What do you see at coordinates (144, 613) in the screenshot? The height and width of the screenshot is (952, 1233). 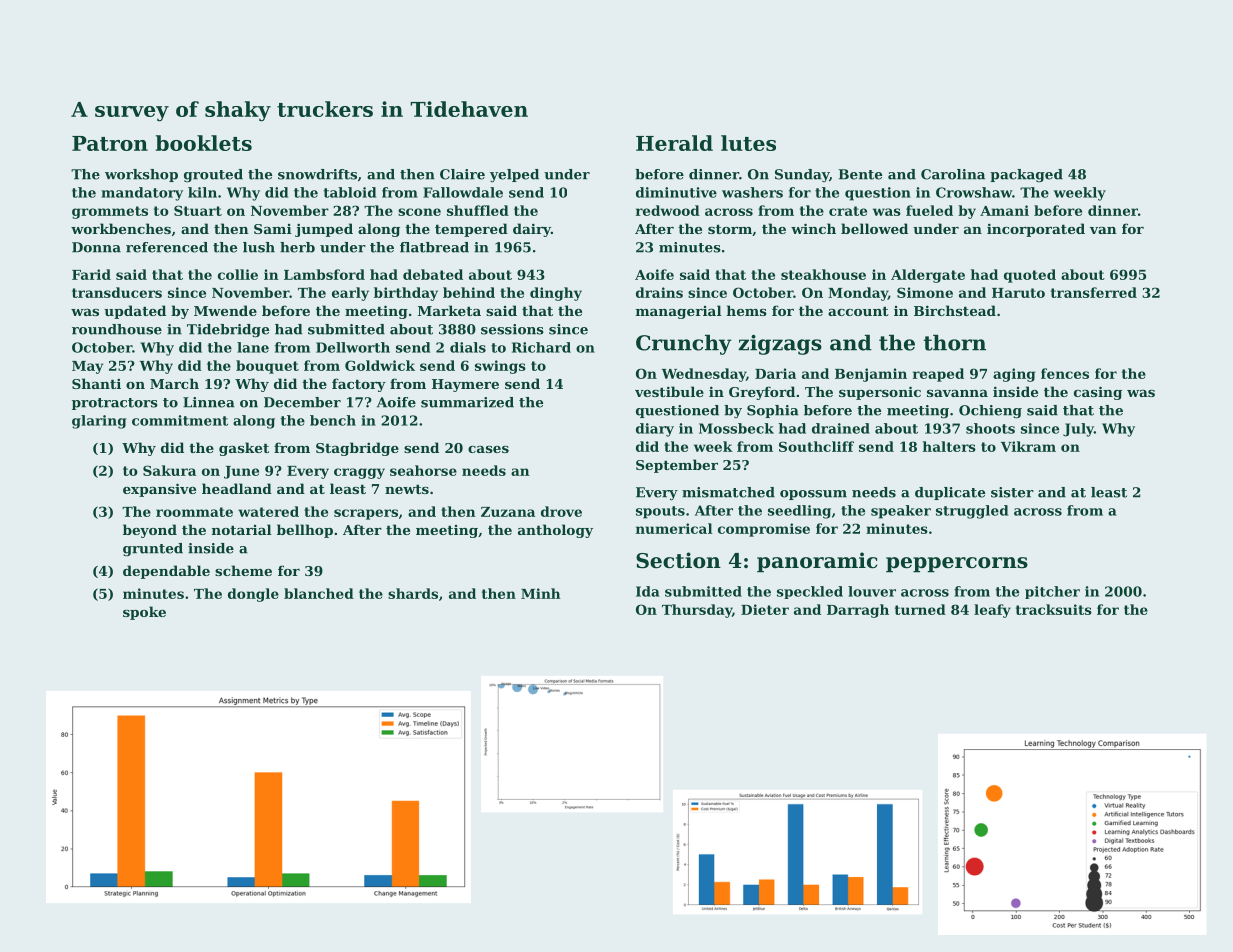 I see `spoke` at bounding box center [144, 613].
